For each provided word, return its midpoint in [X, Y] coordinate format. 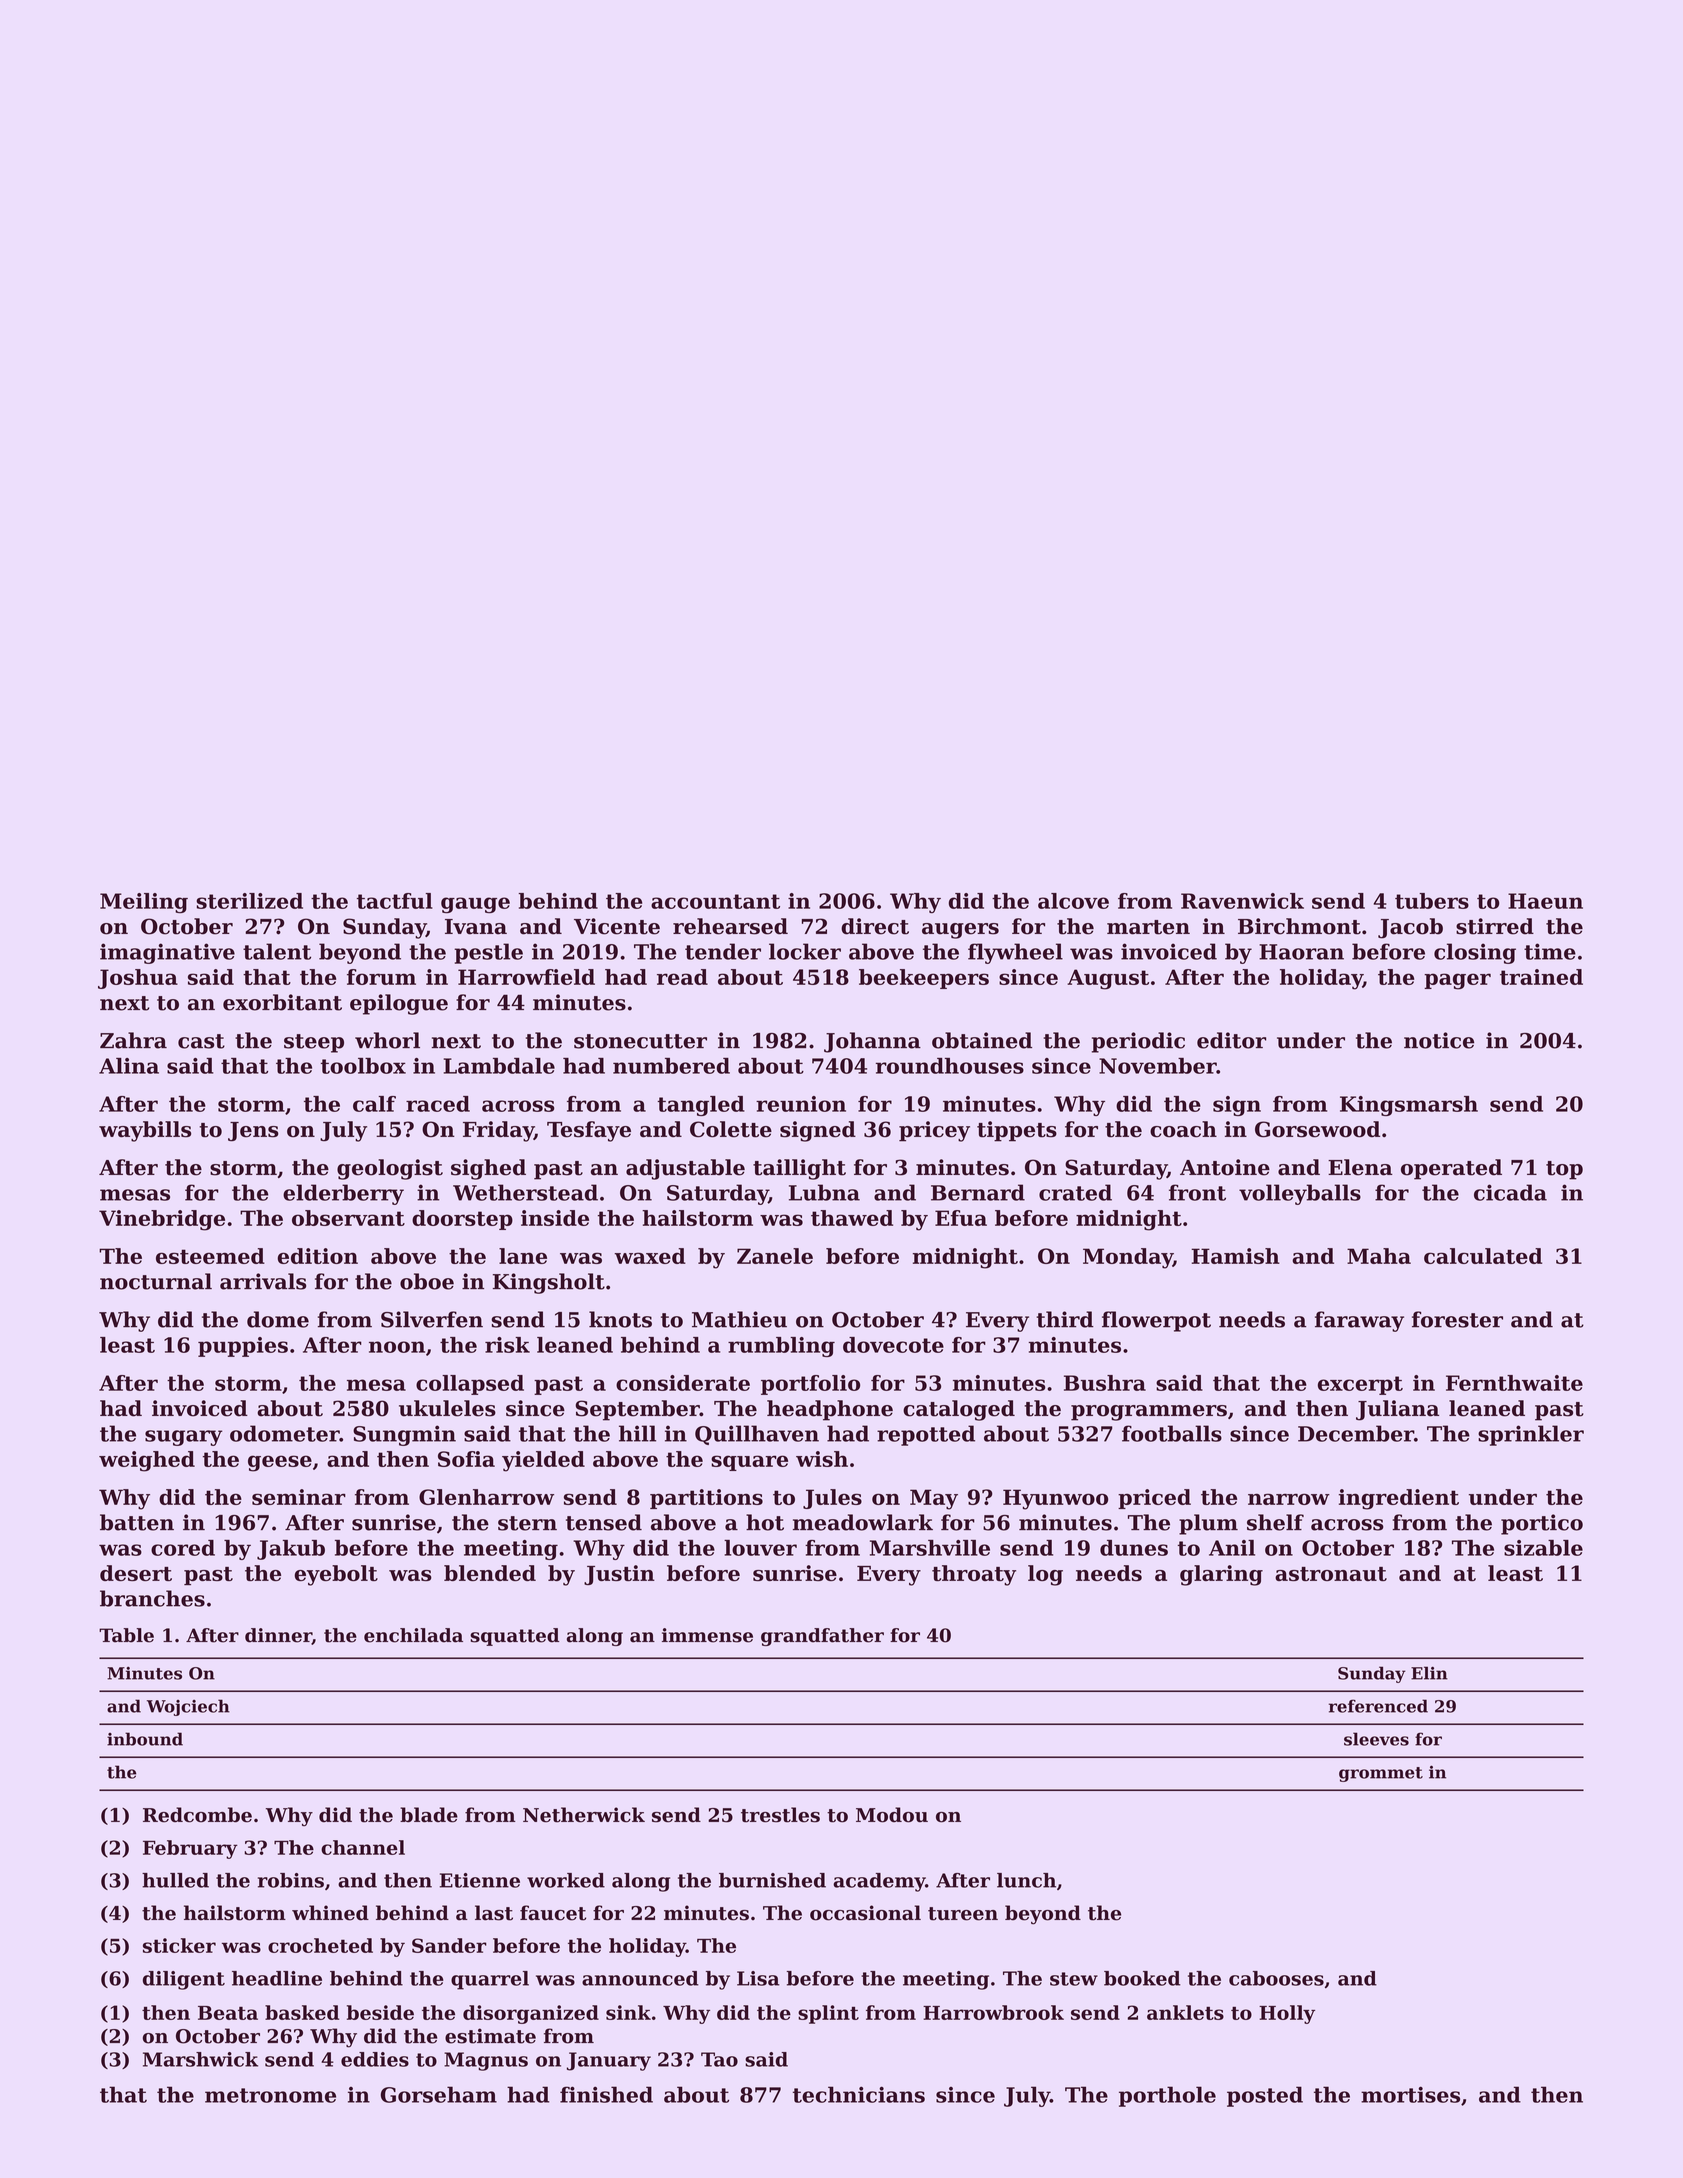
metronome [270, 2095]
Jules [832, 1499]
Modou [892, 1815]
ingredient [1399, 1499]
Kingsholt [549, 1283]
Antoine [1225, 1167]
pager [1457, 981]
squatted [514, 1637]
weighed [147, 1461]
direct [875, 926]
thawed [852, 1218]
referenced [1378, 1706]
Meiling [144, 903]
